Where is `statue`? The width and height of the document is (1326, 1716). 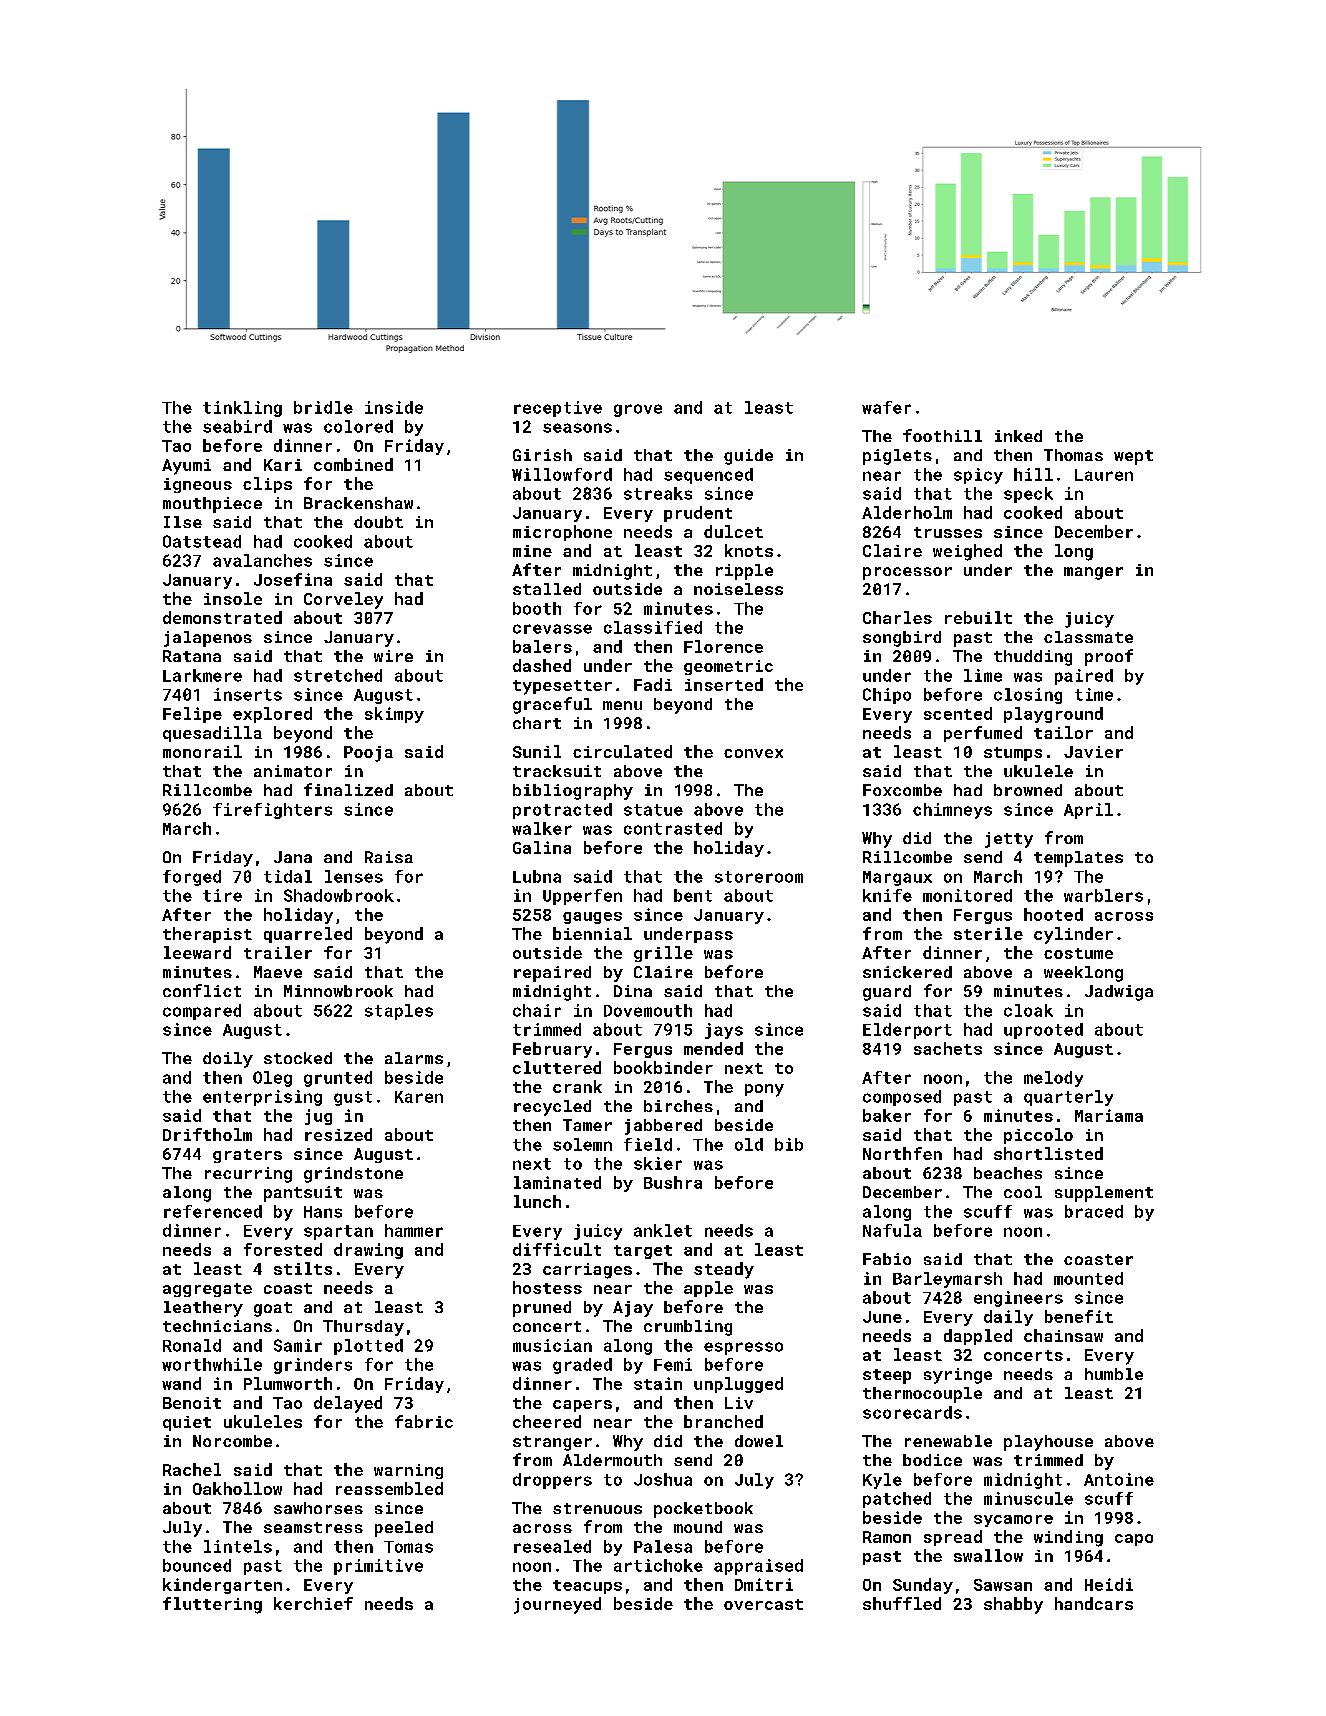
statue is located at coordinates (653, 810).
